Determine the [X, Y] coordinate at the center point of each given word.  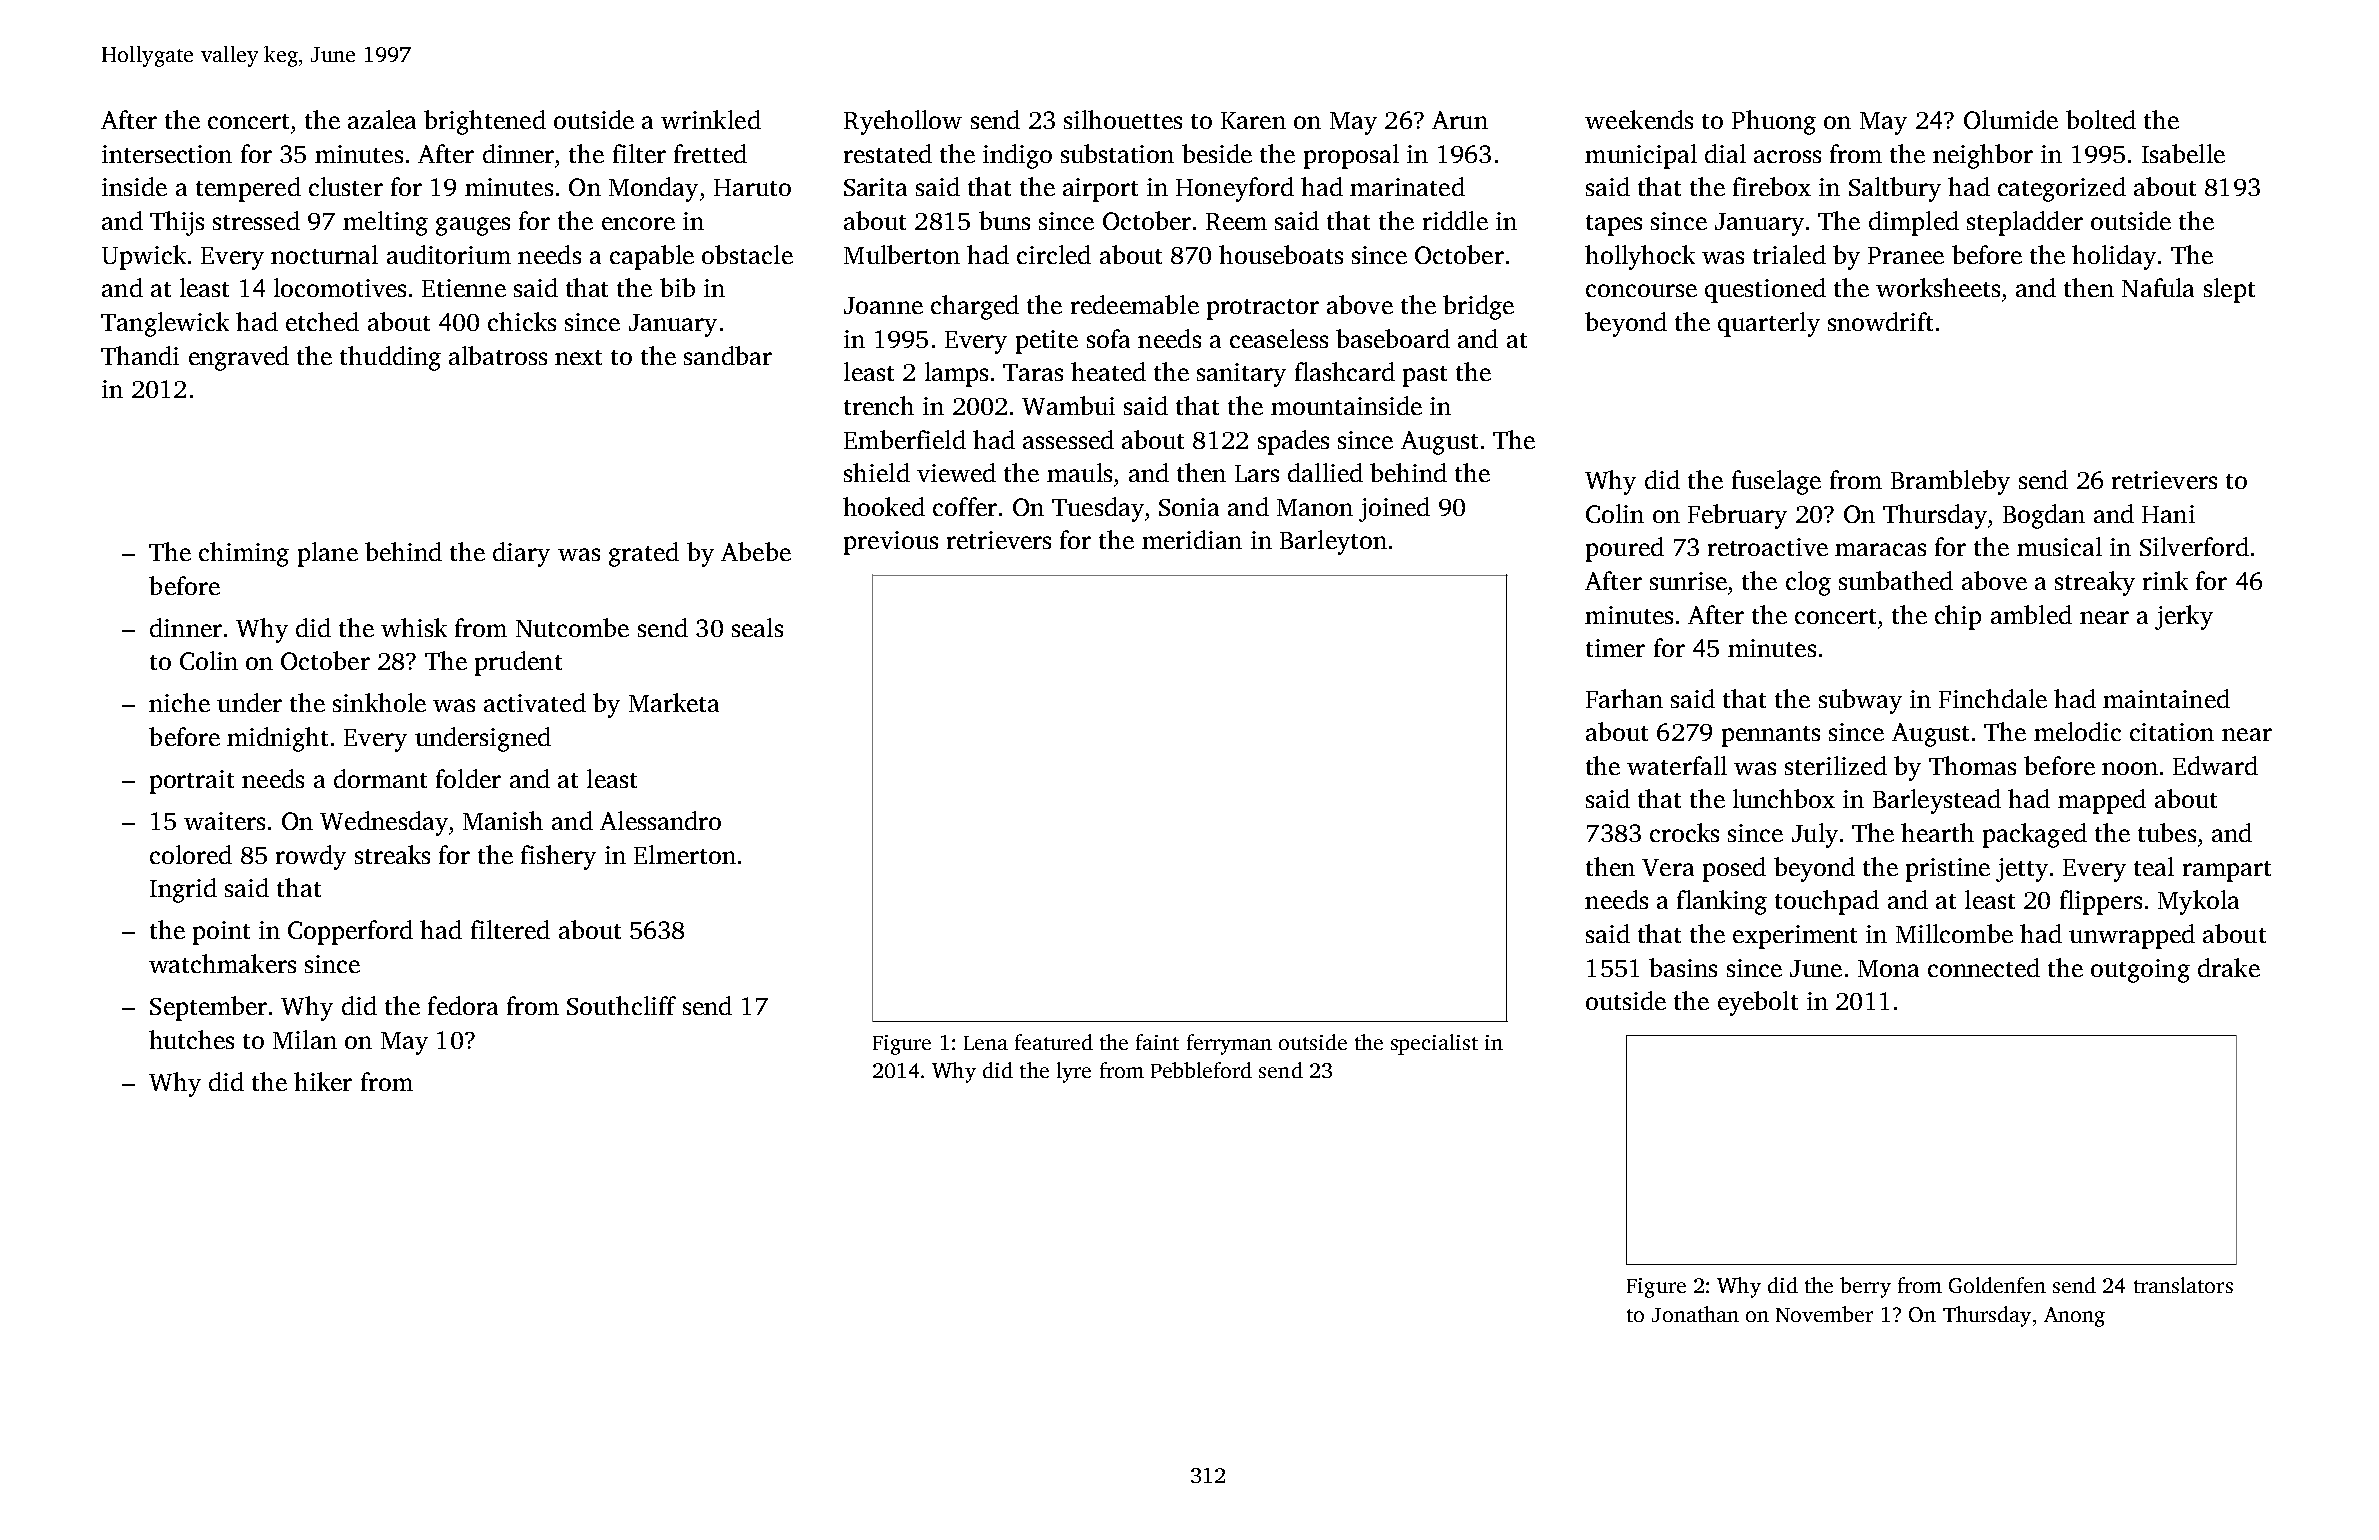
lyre [1074, 1072]
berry [1865, 1287]
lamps [956, 374]
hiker [323, 1081]
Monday [653, 189]
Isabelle [2183, 153]
